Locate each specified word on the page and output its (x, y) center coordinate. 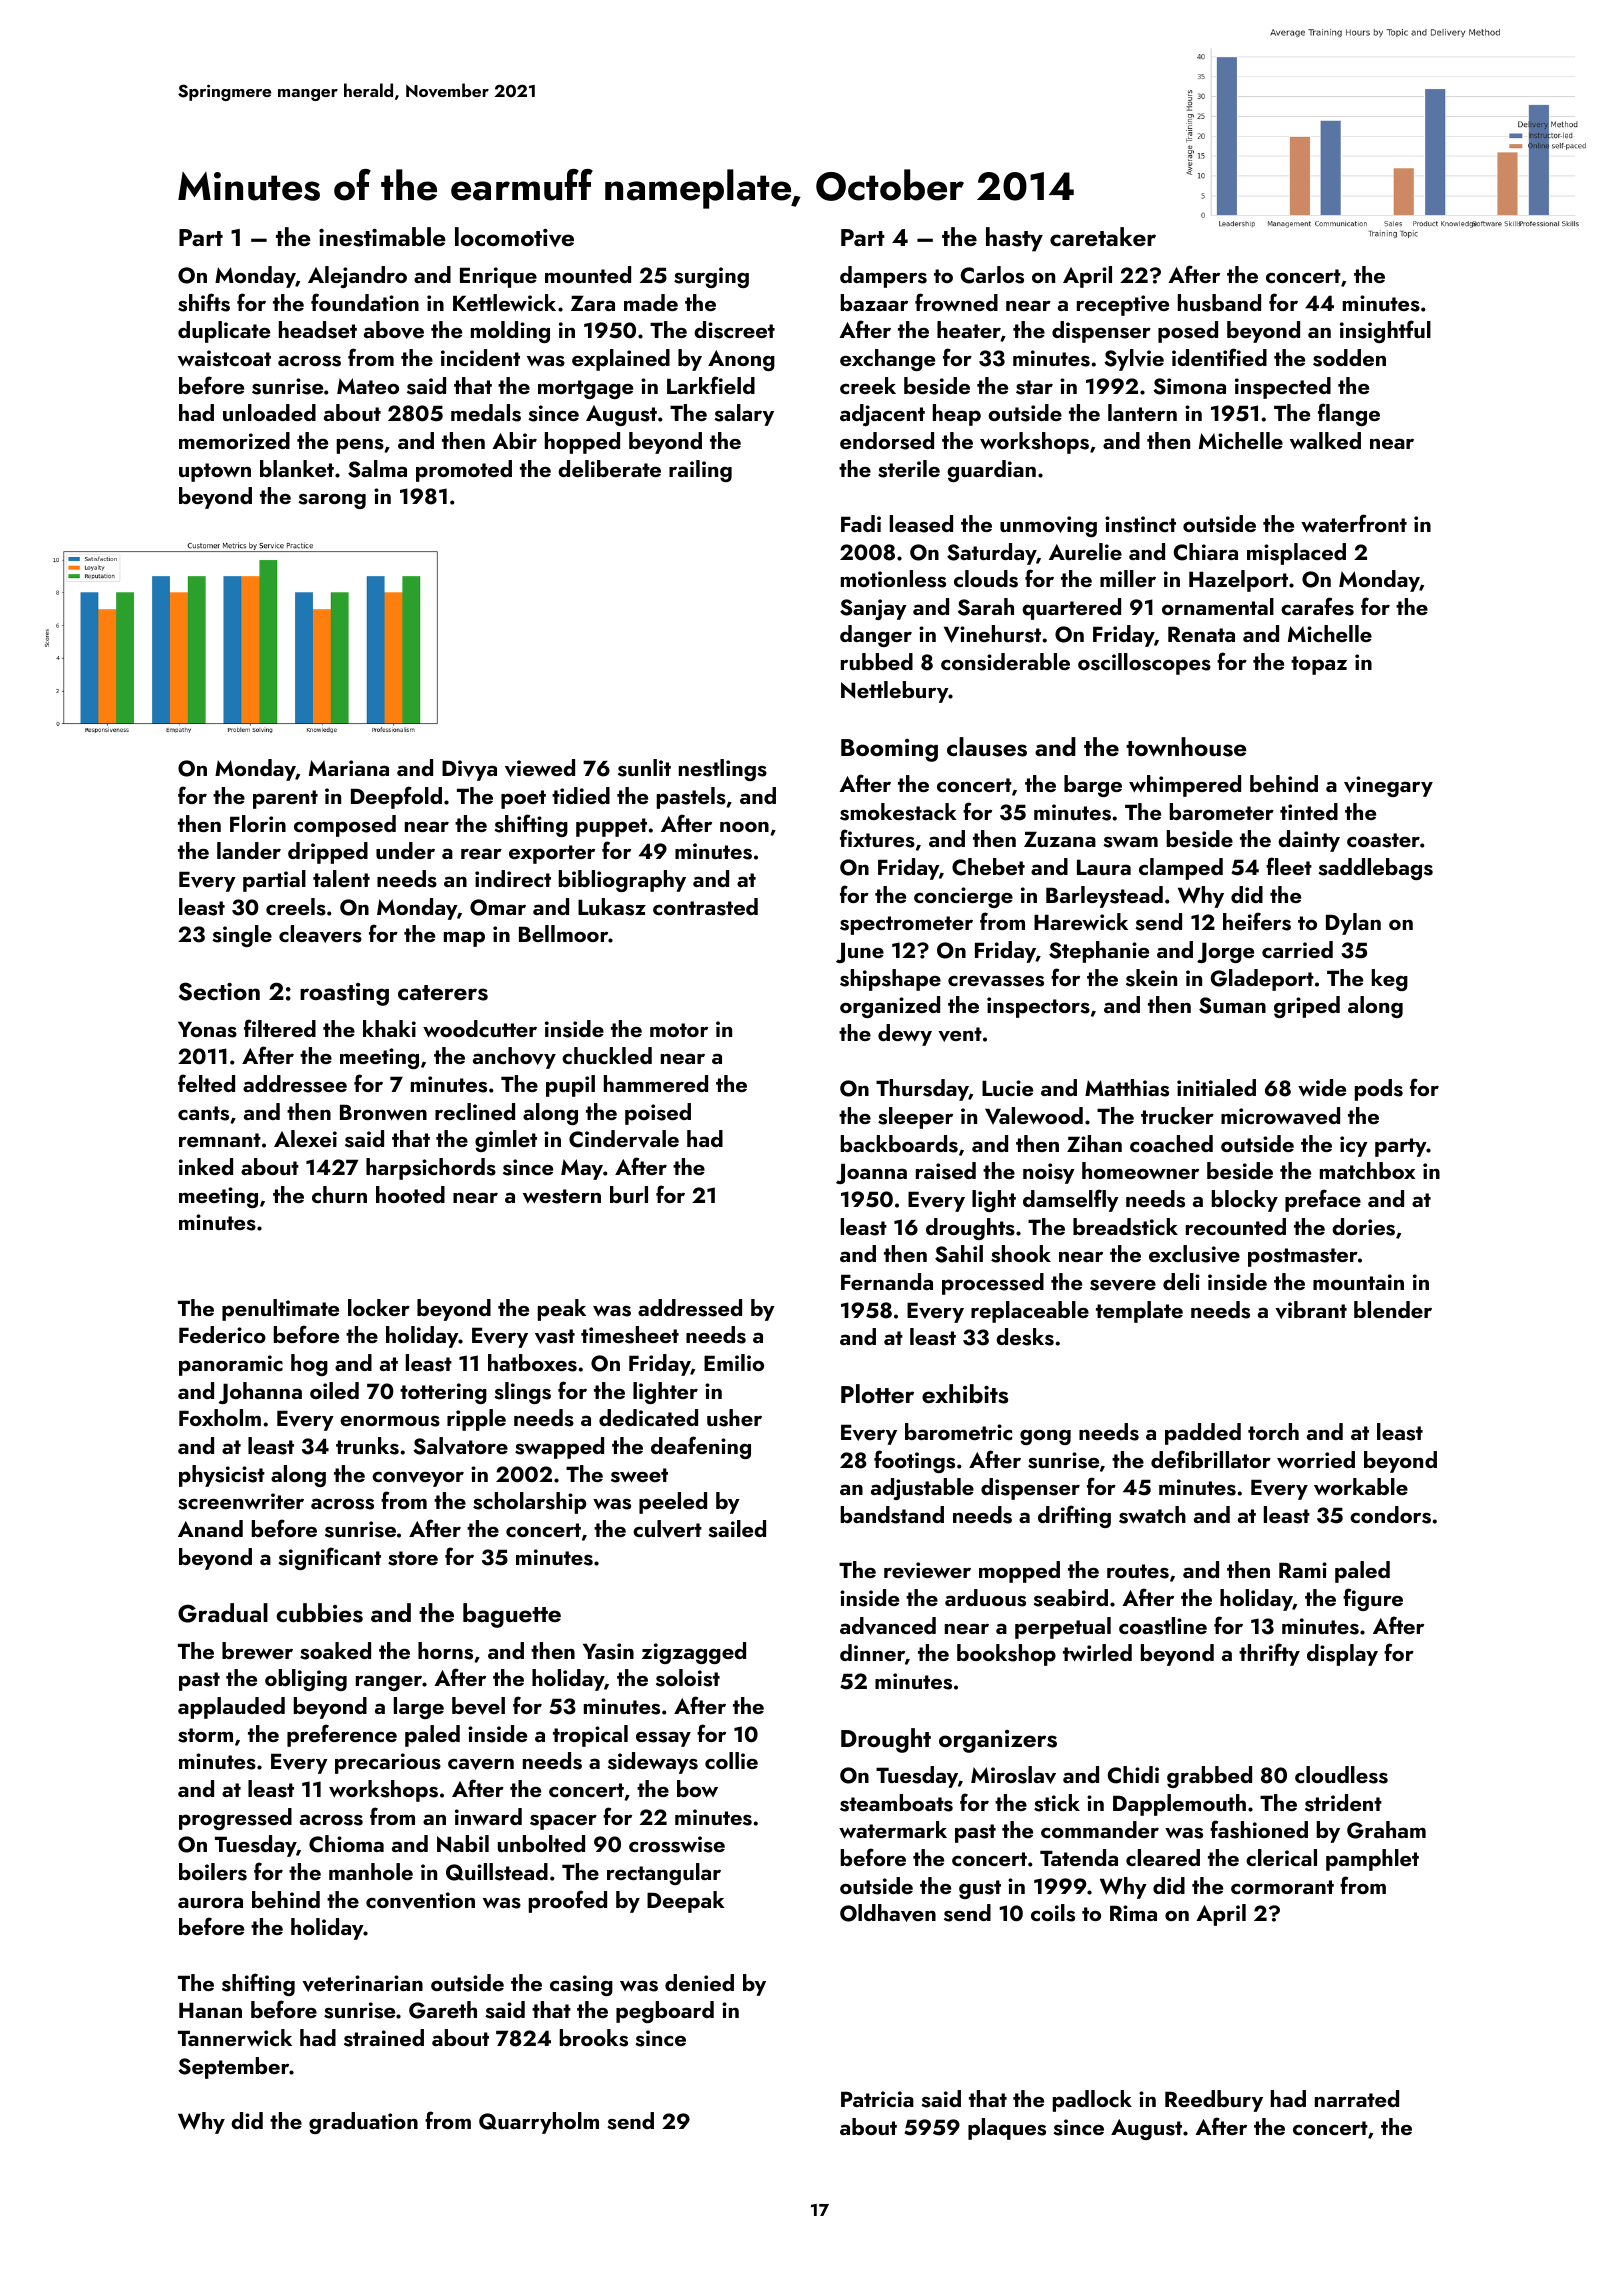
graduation (363, 2123)
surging (711, 277)
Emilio (734, 1362)
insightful (1385, 331)
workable (1361, 1486)
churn (339, 1194)
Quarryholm (539, 2123)
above (394, 330)
